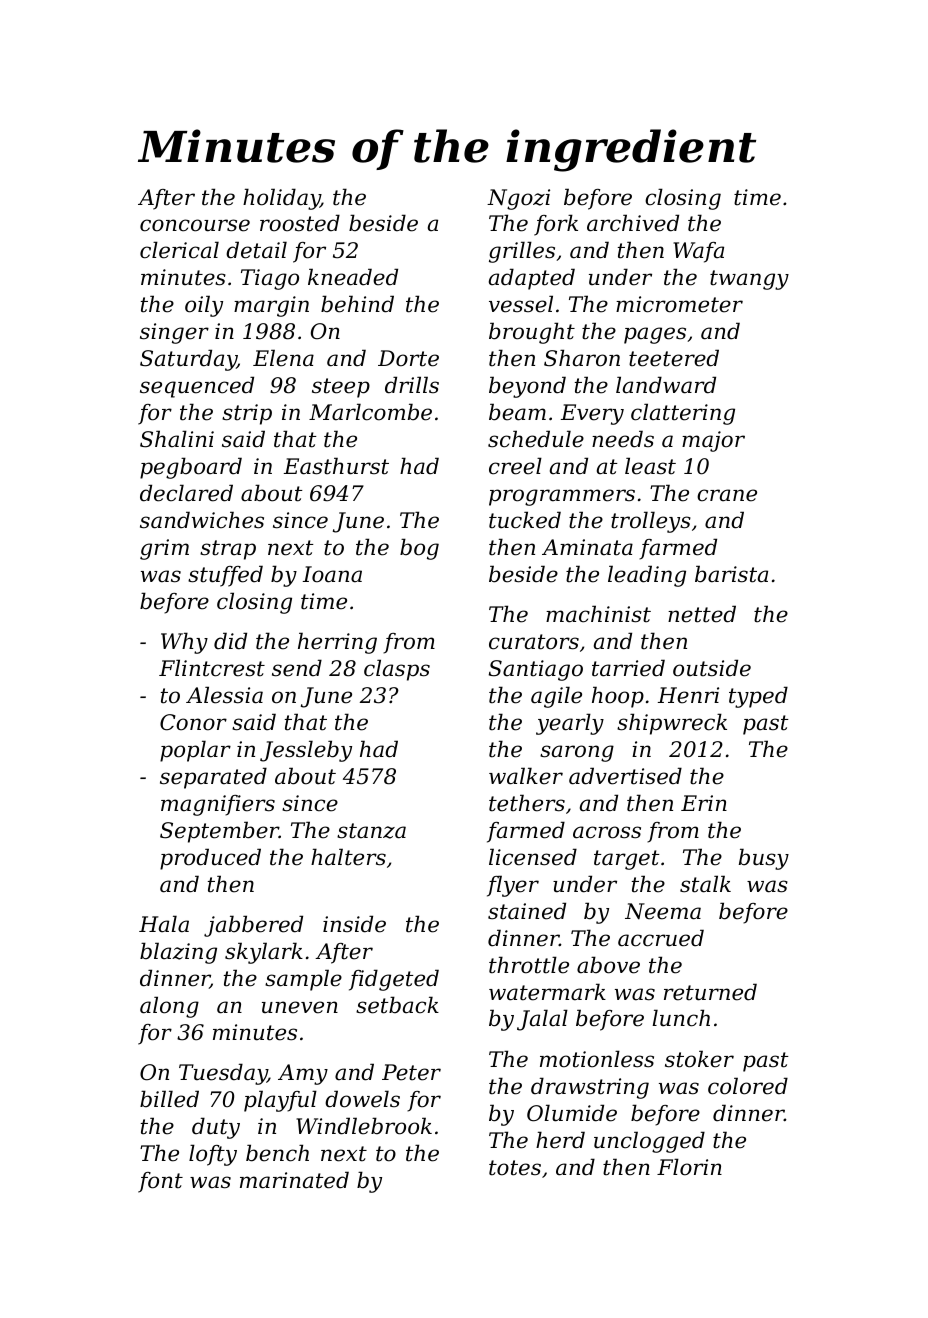 This document has width=928, height=1318. I want to click on busy, so click(764, 859).
